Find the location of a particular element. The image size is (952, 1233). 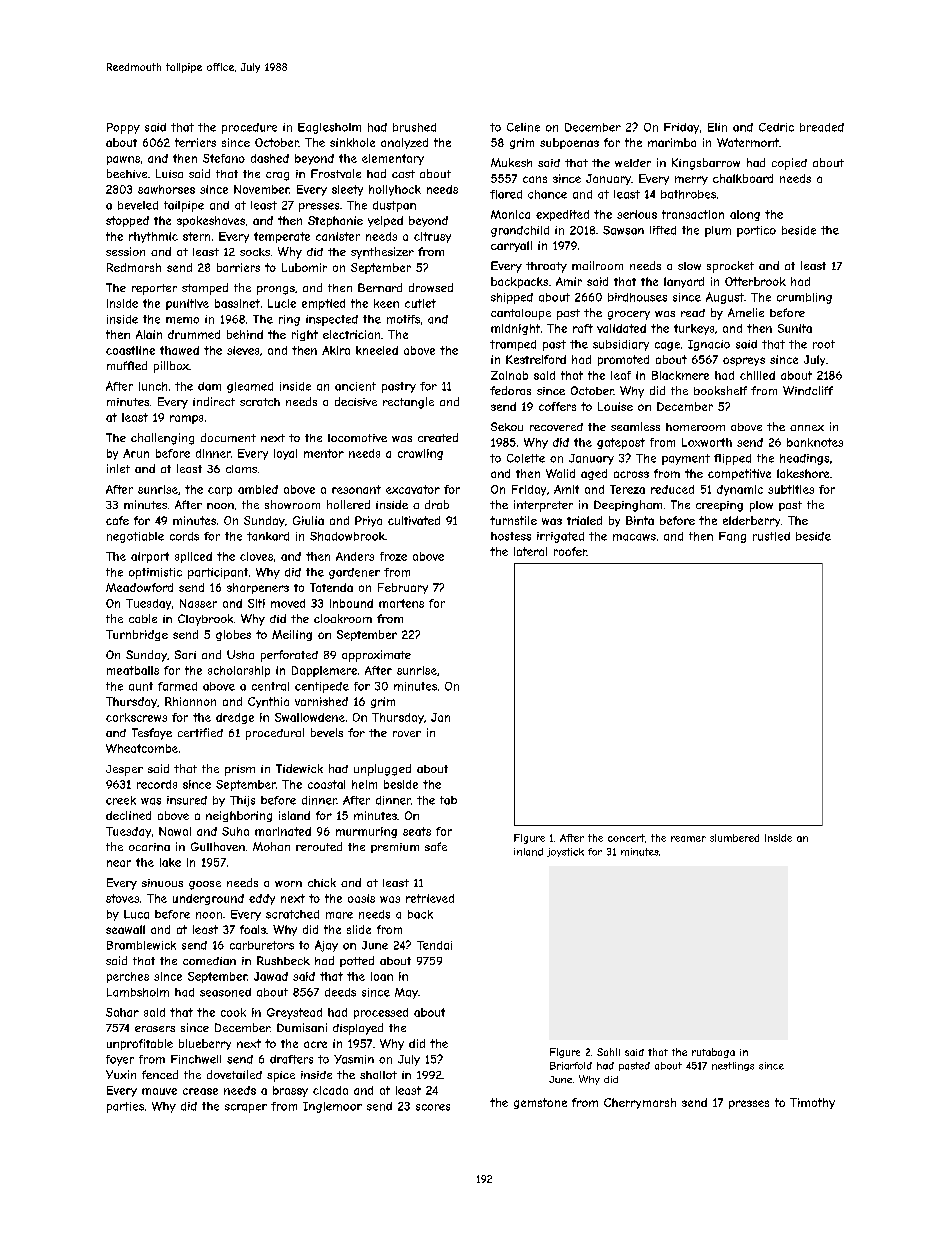

Mukesh is located at coordinates (511, 162).
